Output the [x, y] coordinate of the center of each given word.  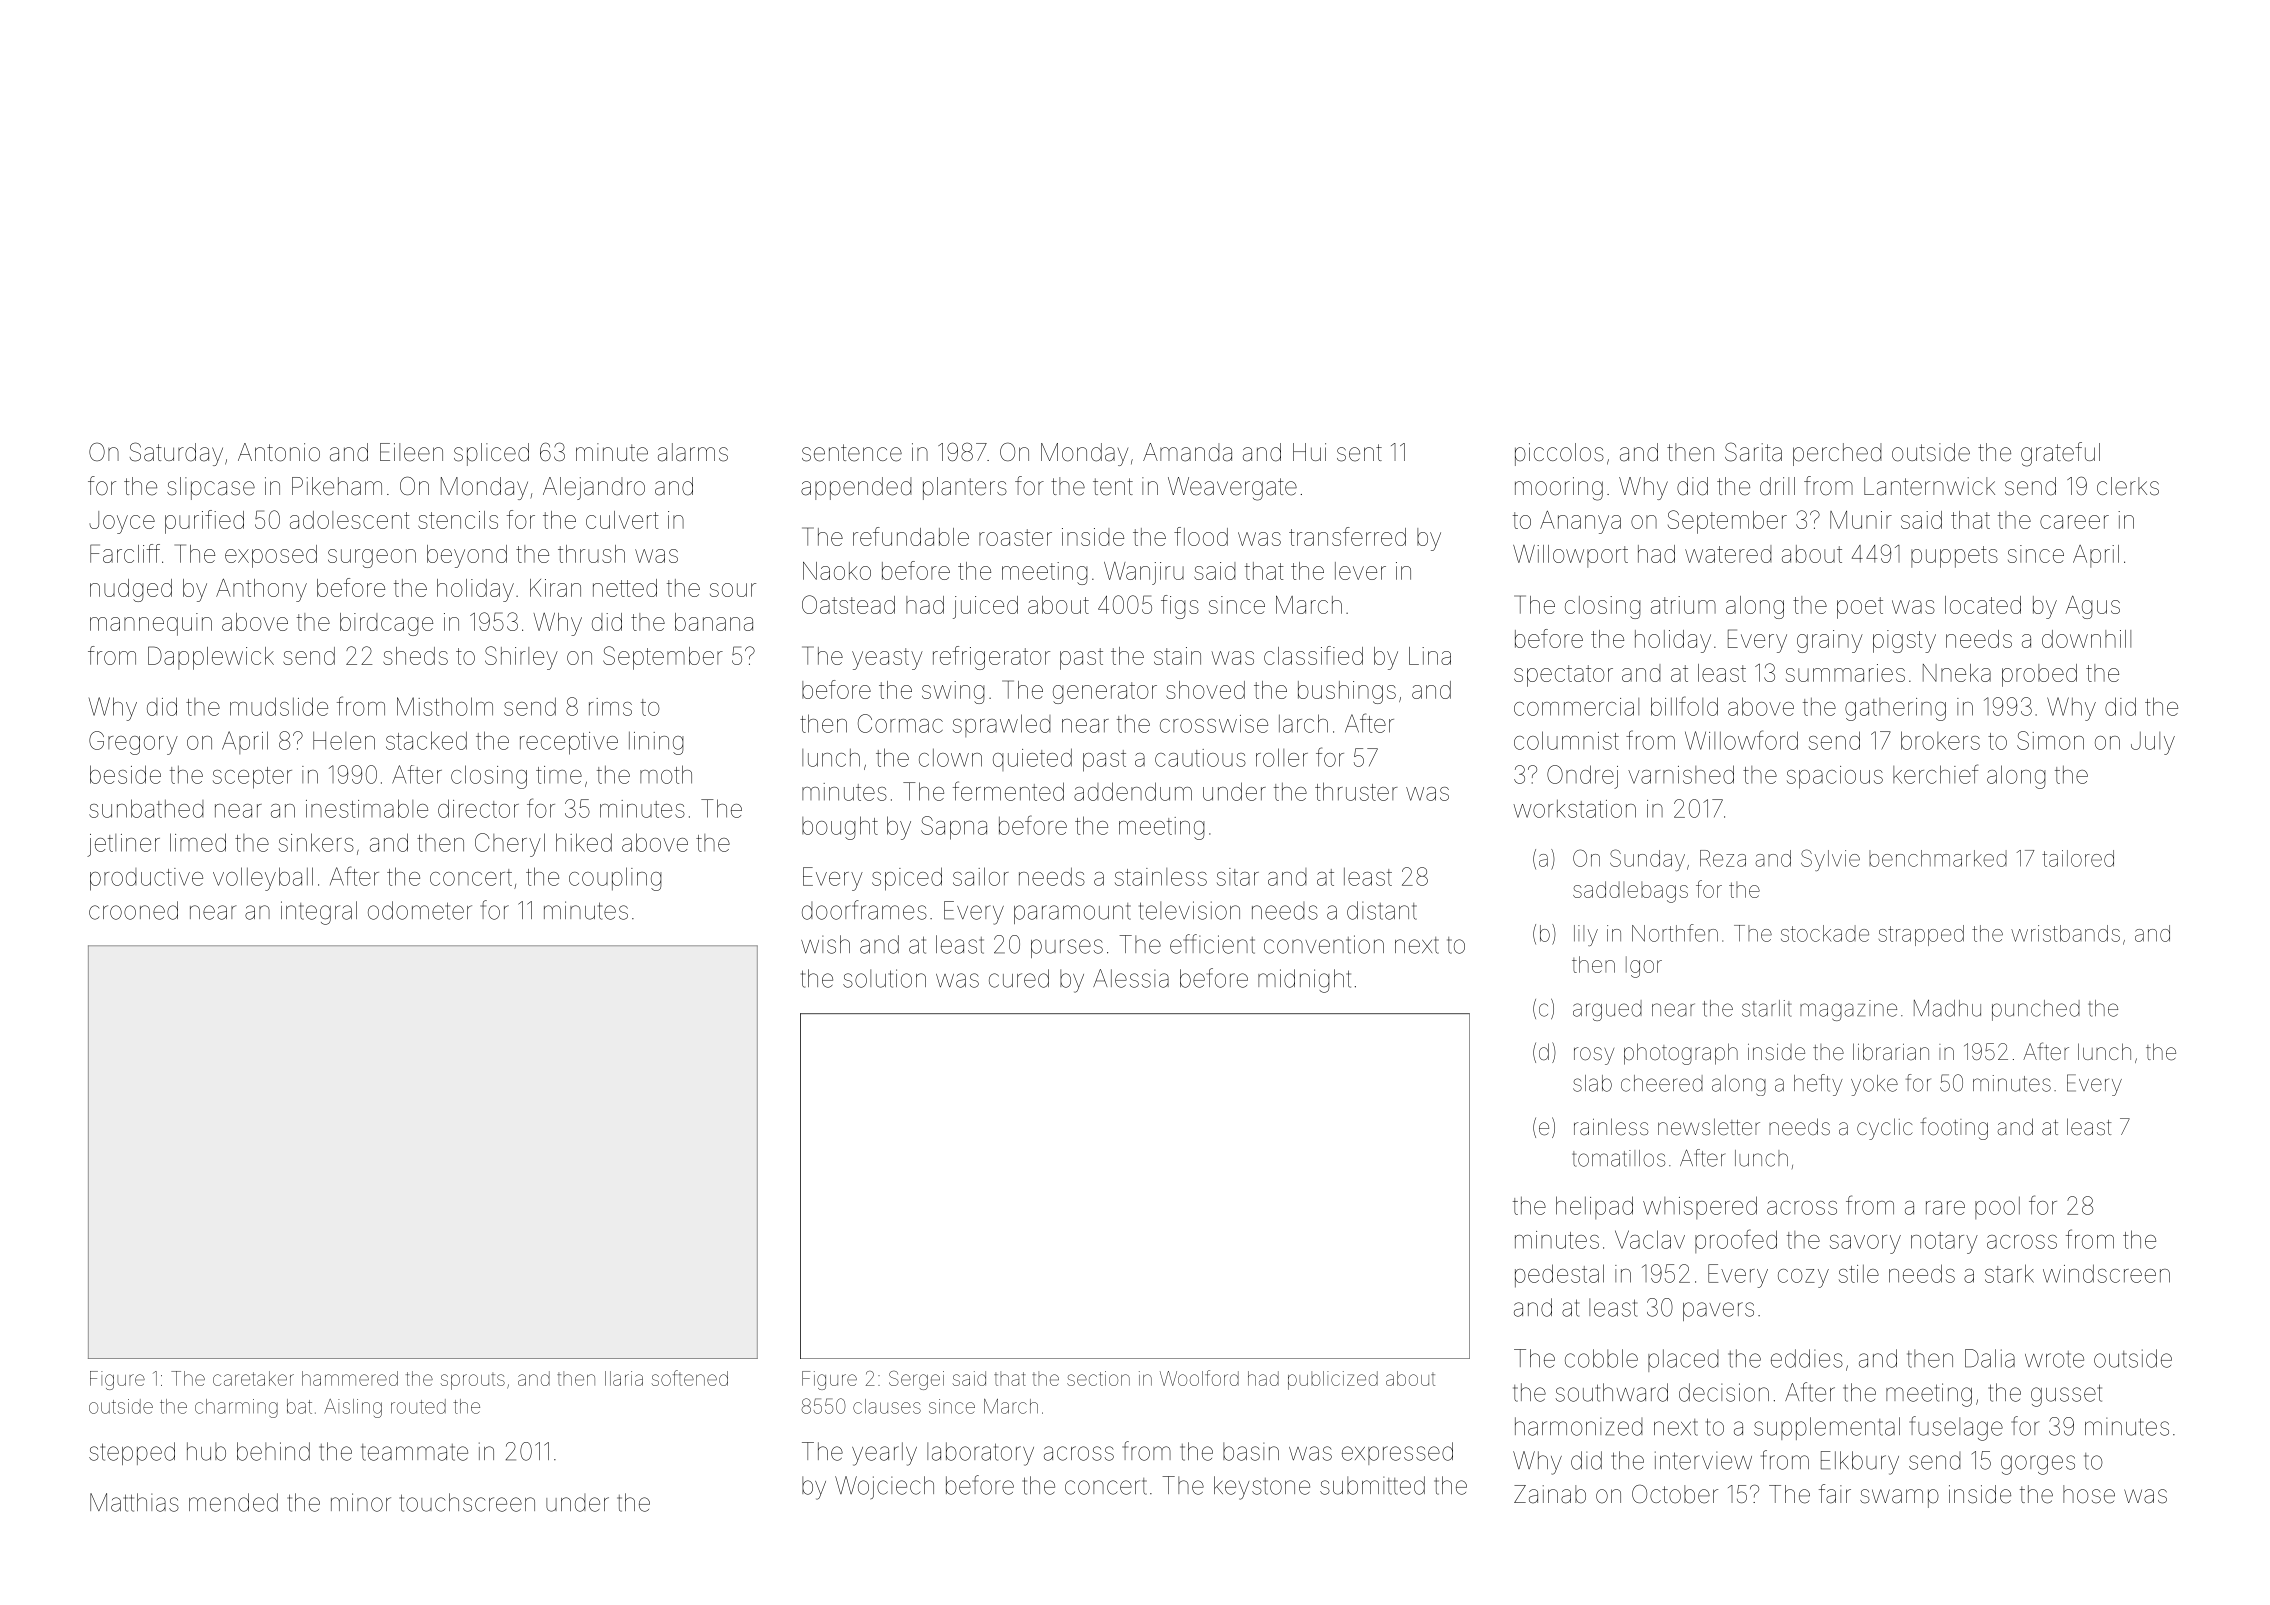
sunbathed [146, 808]
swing [953, 692]
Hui [1309, 452]
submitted [1372, 1485]
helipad [1594, 1207]
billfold [1684, 706]
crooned [133, 910]
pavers [1718, 1311]
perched [1837, 454]
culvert [622, 520]
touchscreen [467, 1502]
